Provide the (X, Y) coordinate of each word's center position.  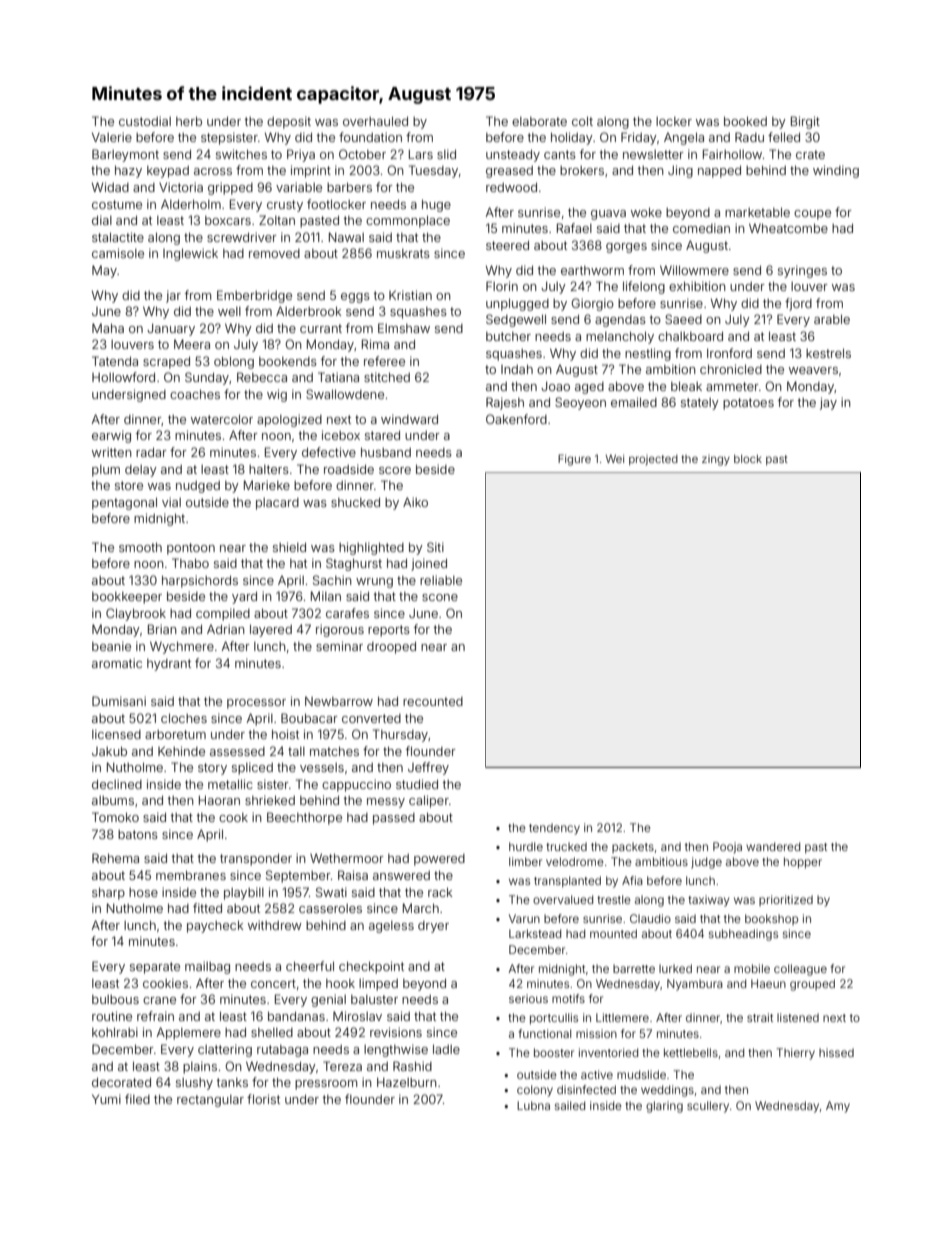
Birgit (805, 122)
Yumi (106, 1099)
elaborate (539, 121)
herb (189, 121)
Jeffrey (428, 768)
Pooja (727, 847)
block (748, 459)
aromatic (117, 663)
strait (760, 1017)
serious (528, 998)
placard (277, 504)
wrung (374, 583)
